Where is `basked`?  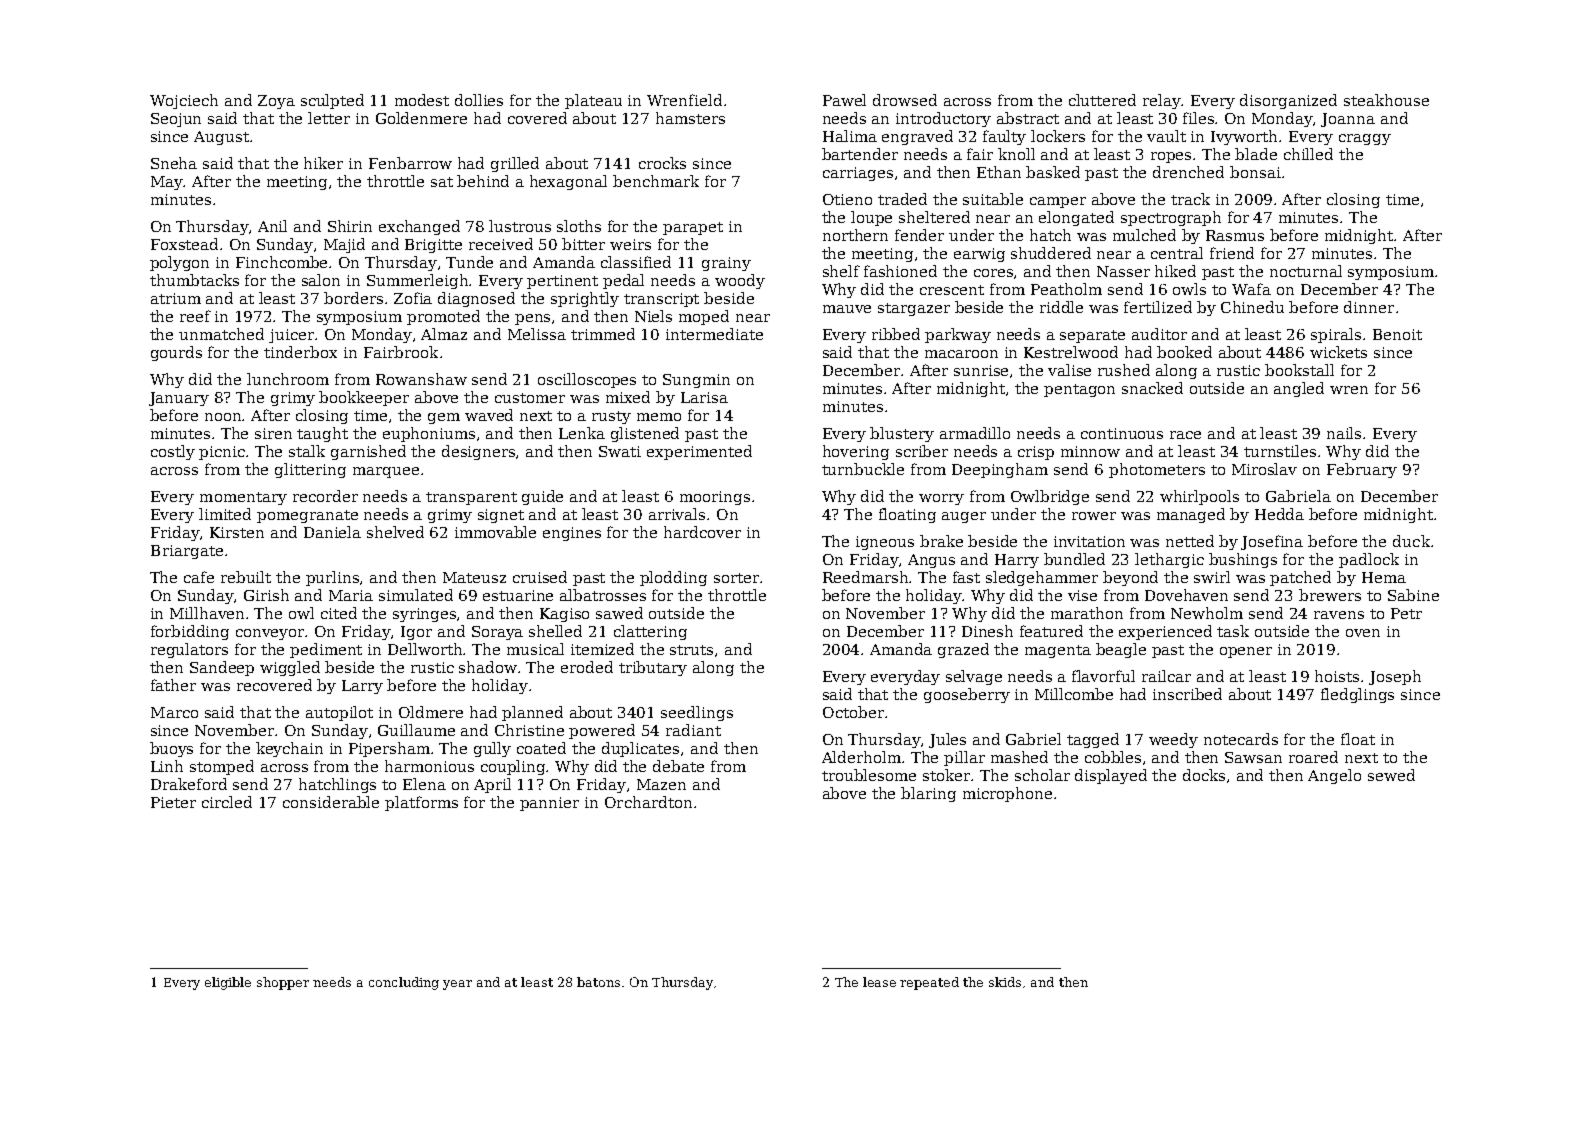
basked is located at coordinates (1053, 172).
